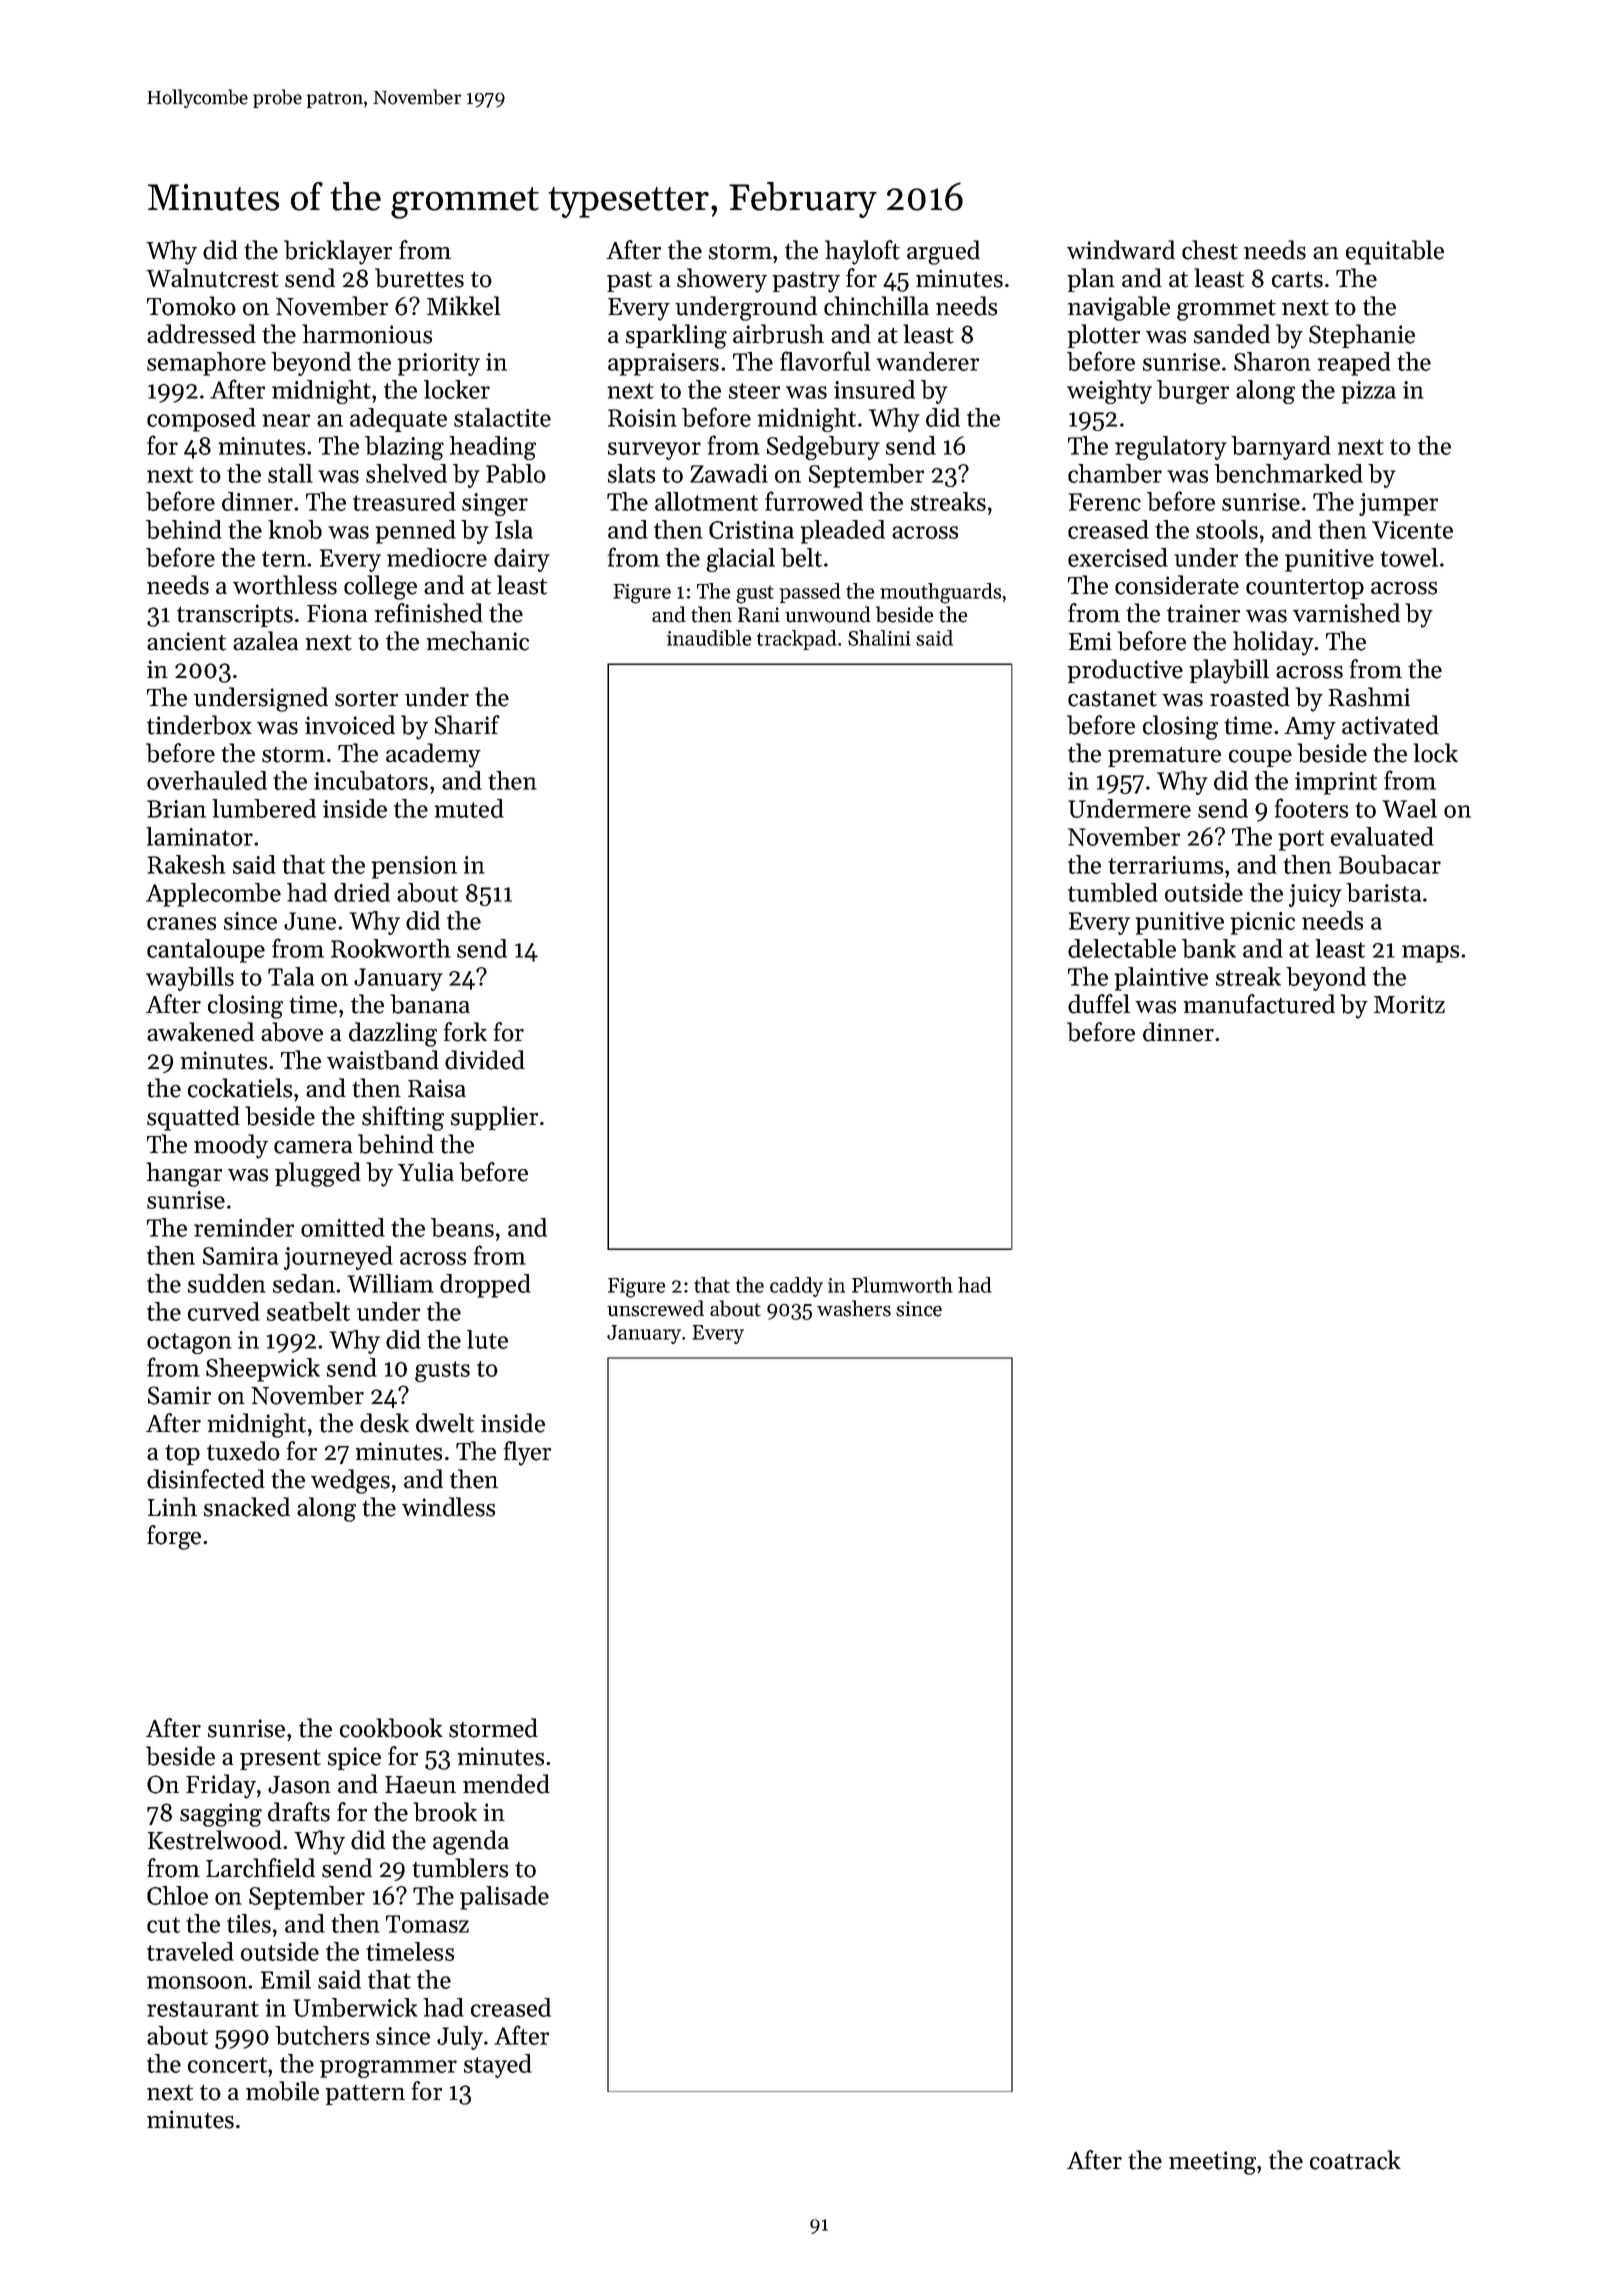 This document has height=2292, width=1620. Describe the element at coordinates (1171, 448) in the document. I see `regulatory` at that location.
